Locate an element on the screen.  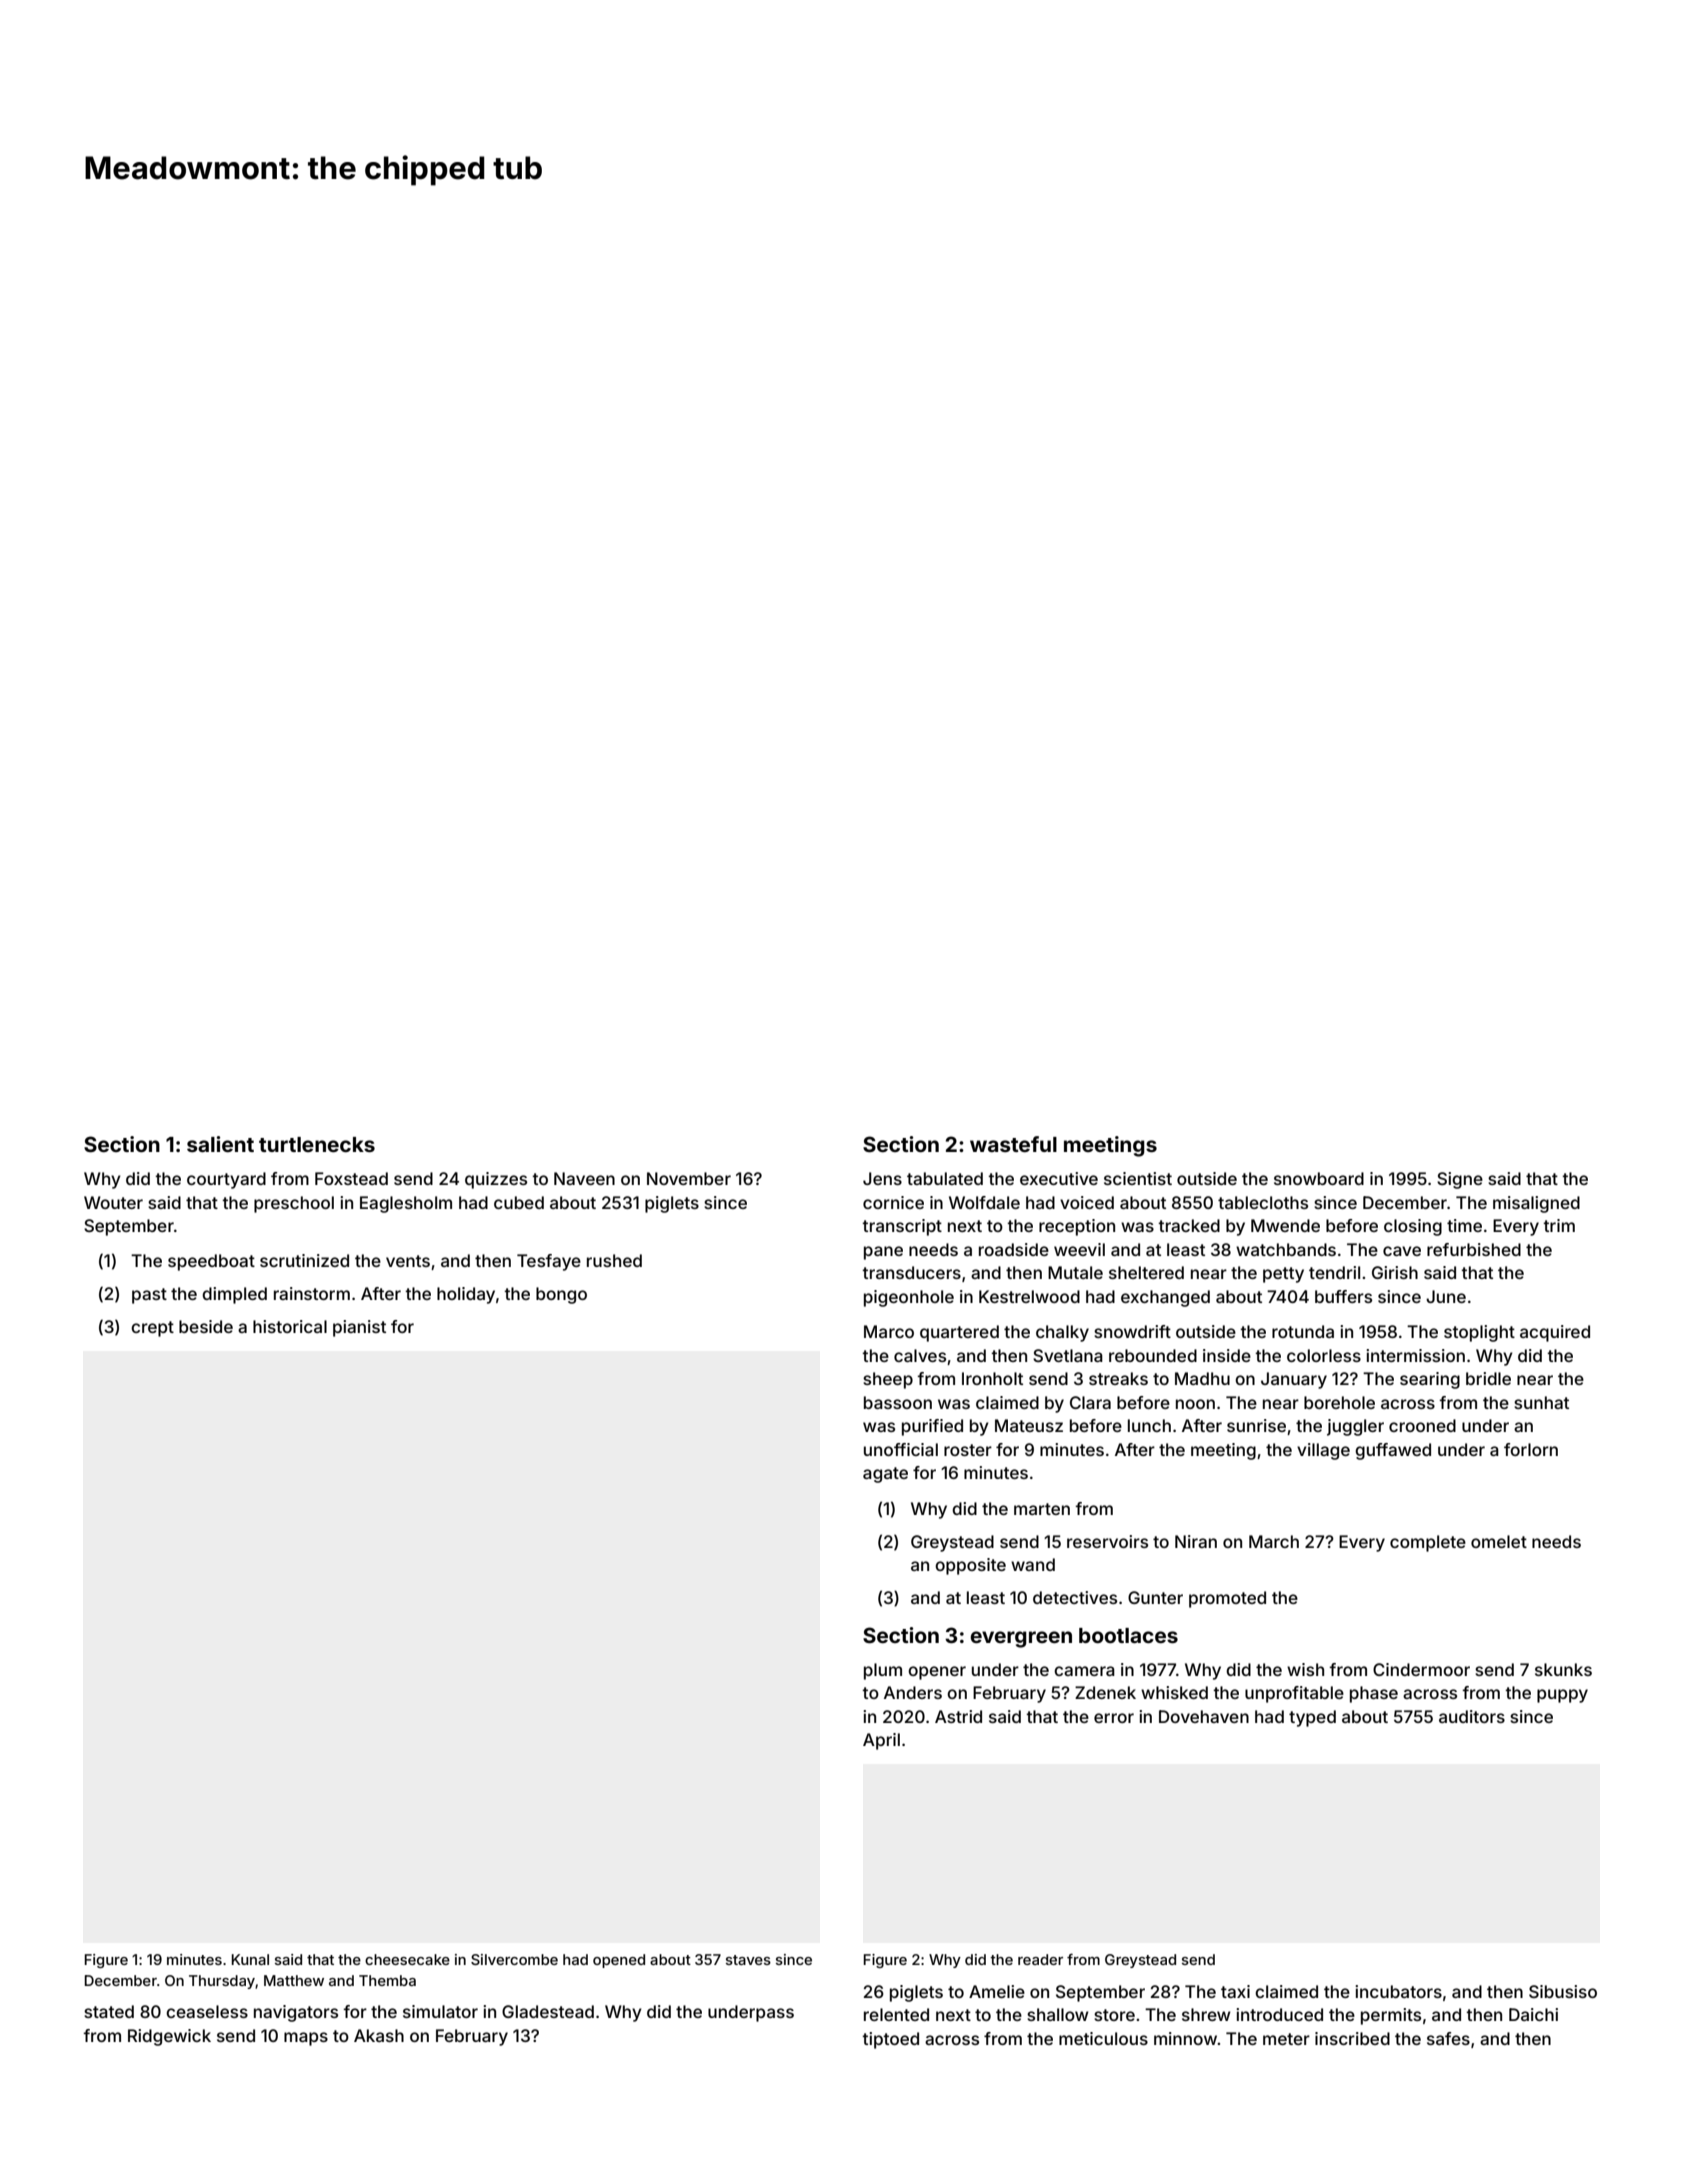
April is located at coordinates (881, 1741).
